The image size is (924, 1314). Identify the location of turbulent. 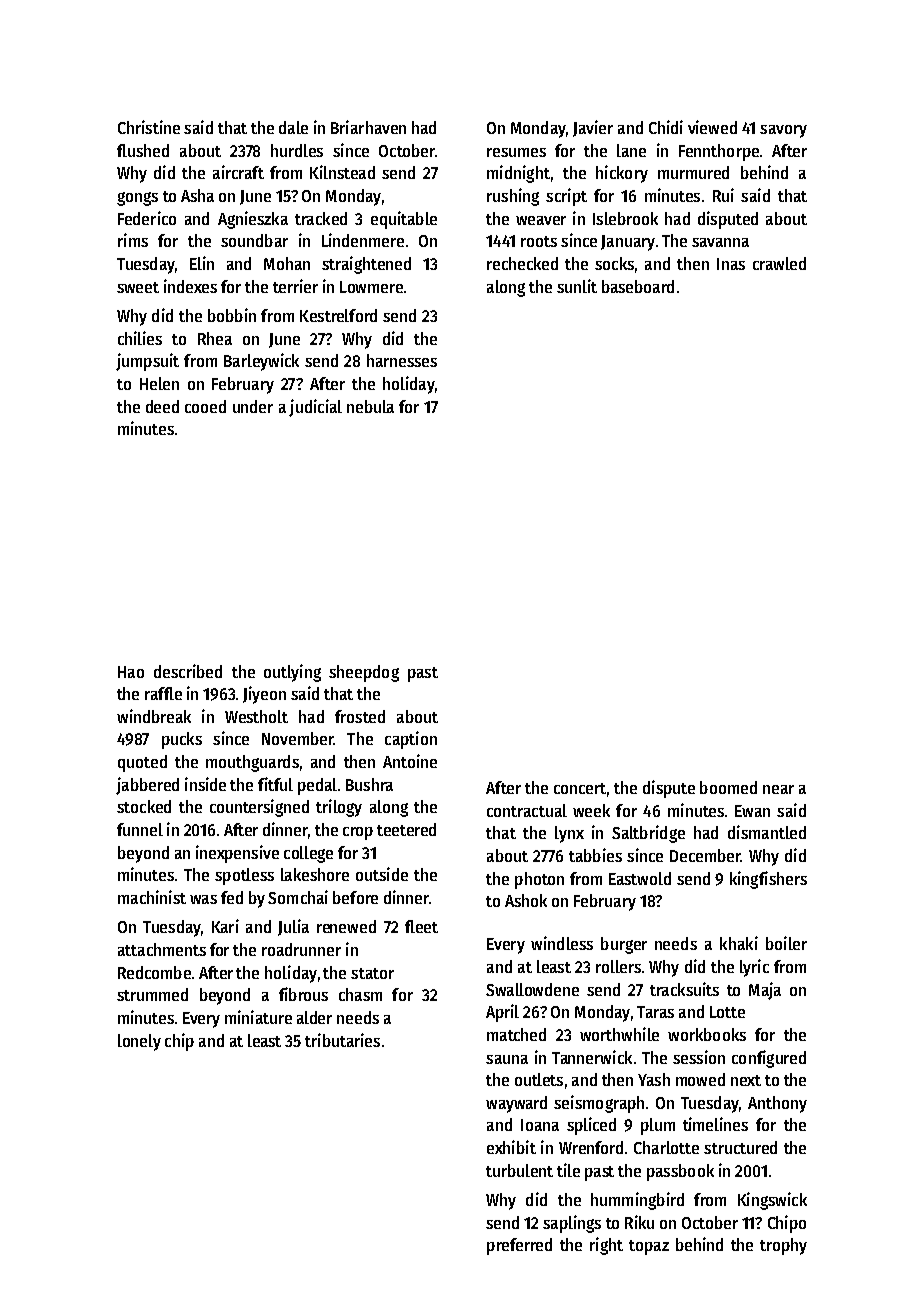
(519, 1170).
